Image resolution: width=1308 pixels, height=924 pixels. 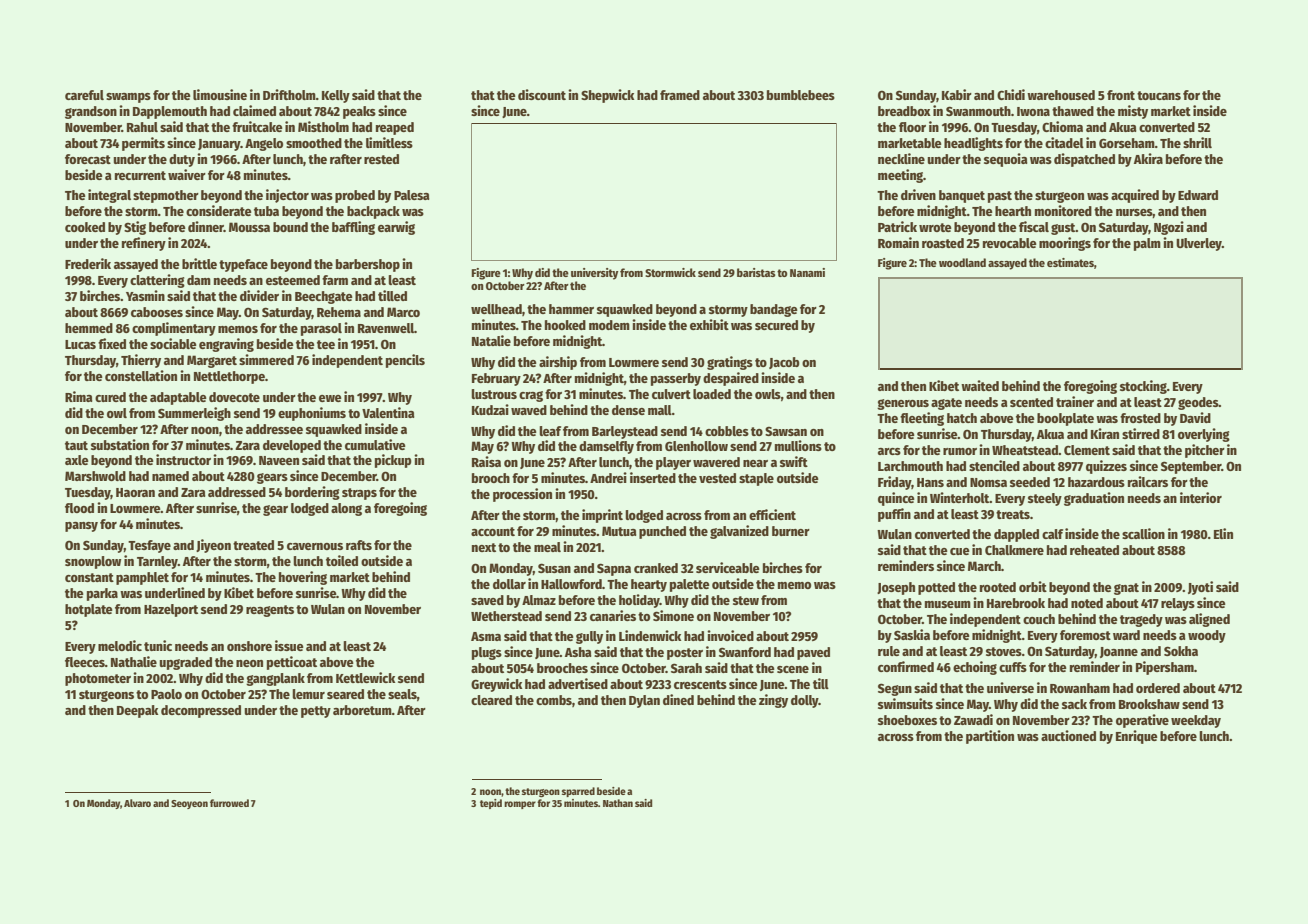 I want to click on bumblebees, so click(x=801, y=95).
